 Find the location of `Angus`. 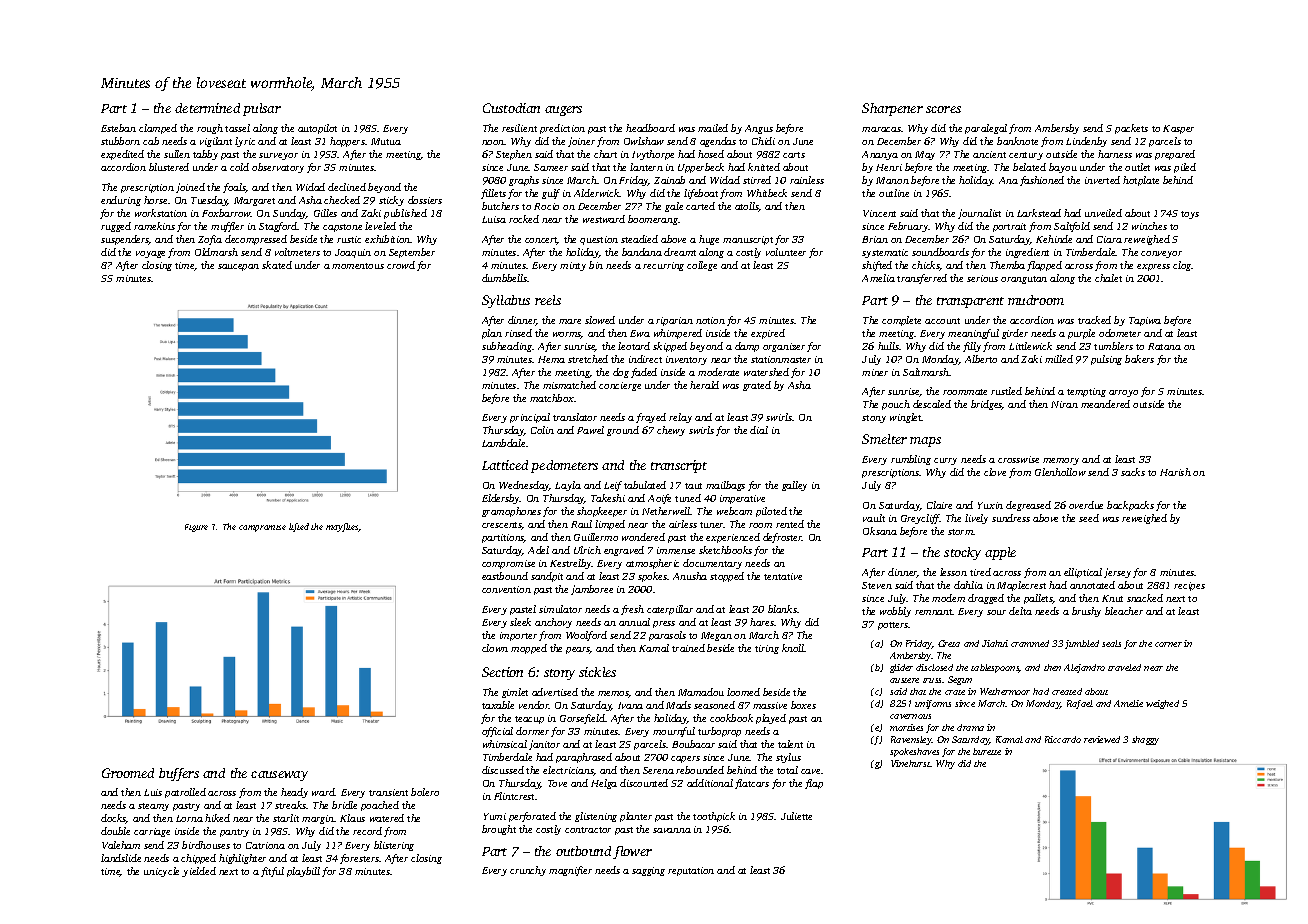

Angus is located at coordinates (759, 129).
